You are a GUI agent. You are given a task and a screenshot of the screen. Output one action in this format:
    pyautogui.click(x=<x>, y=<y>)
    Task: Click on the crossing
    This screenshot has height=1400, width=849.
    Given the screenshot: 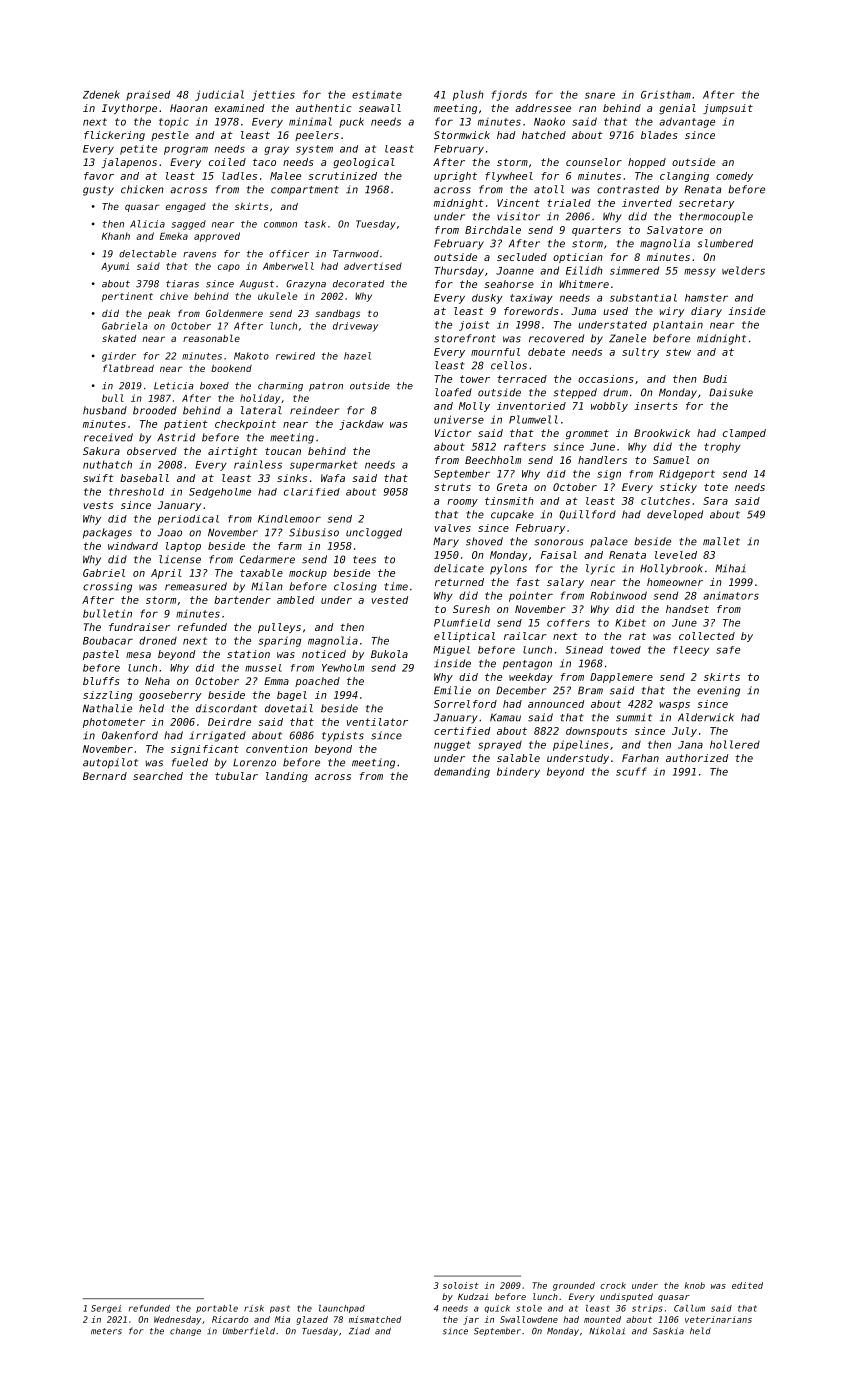 What is the action you would take?
    pyautogui.click(x=107, y=587)
